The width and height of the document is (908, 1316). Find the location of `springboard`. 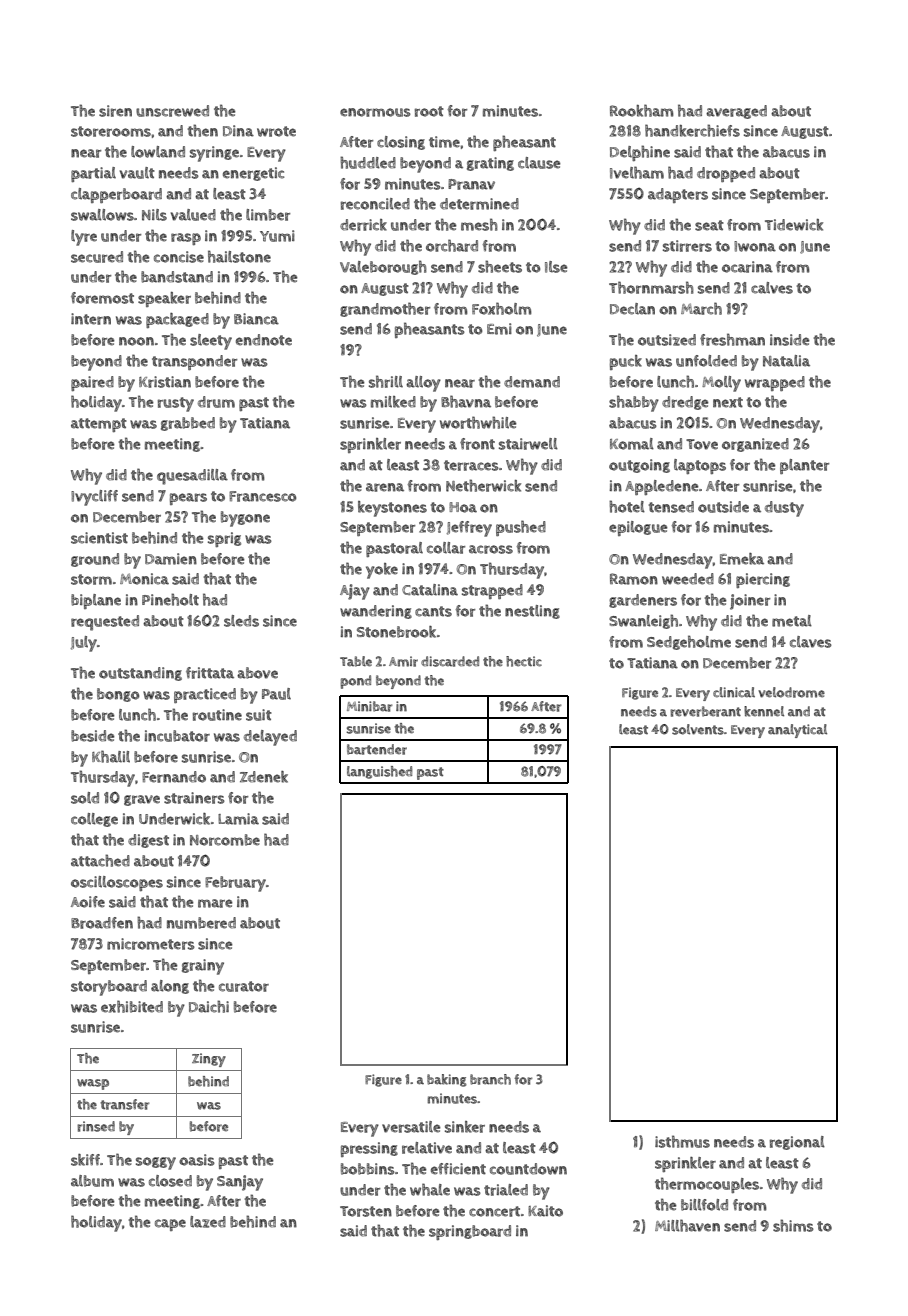

springboard is located at coordinates (470, 1232).
